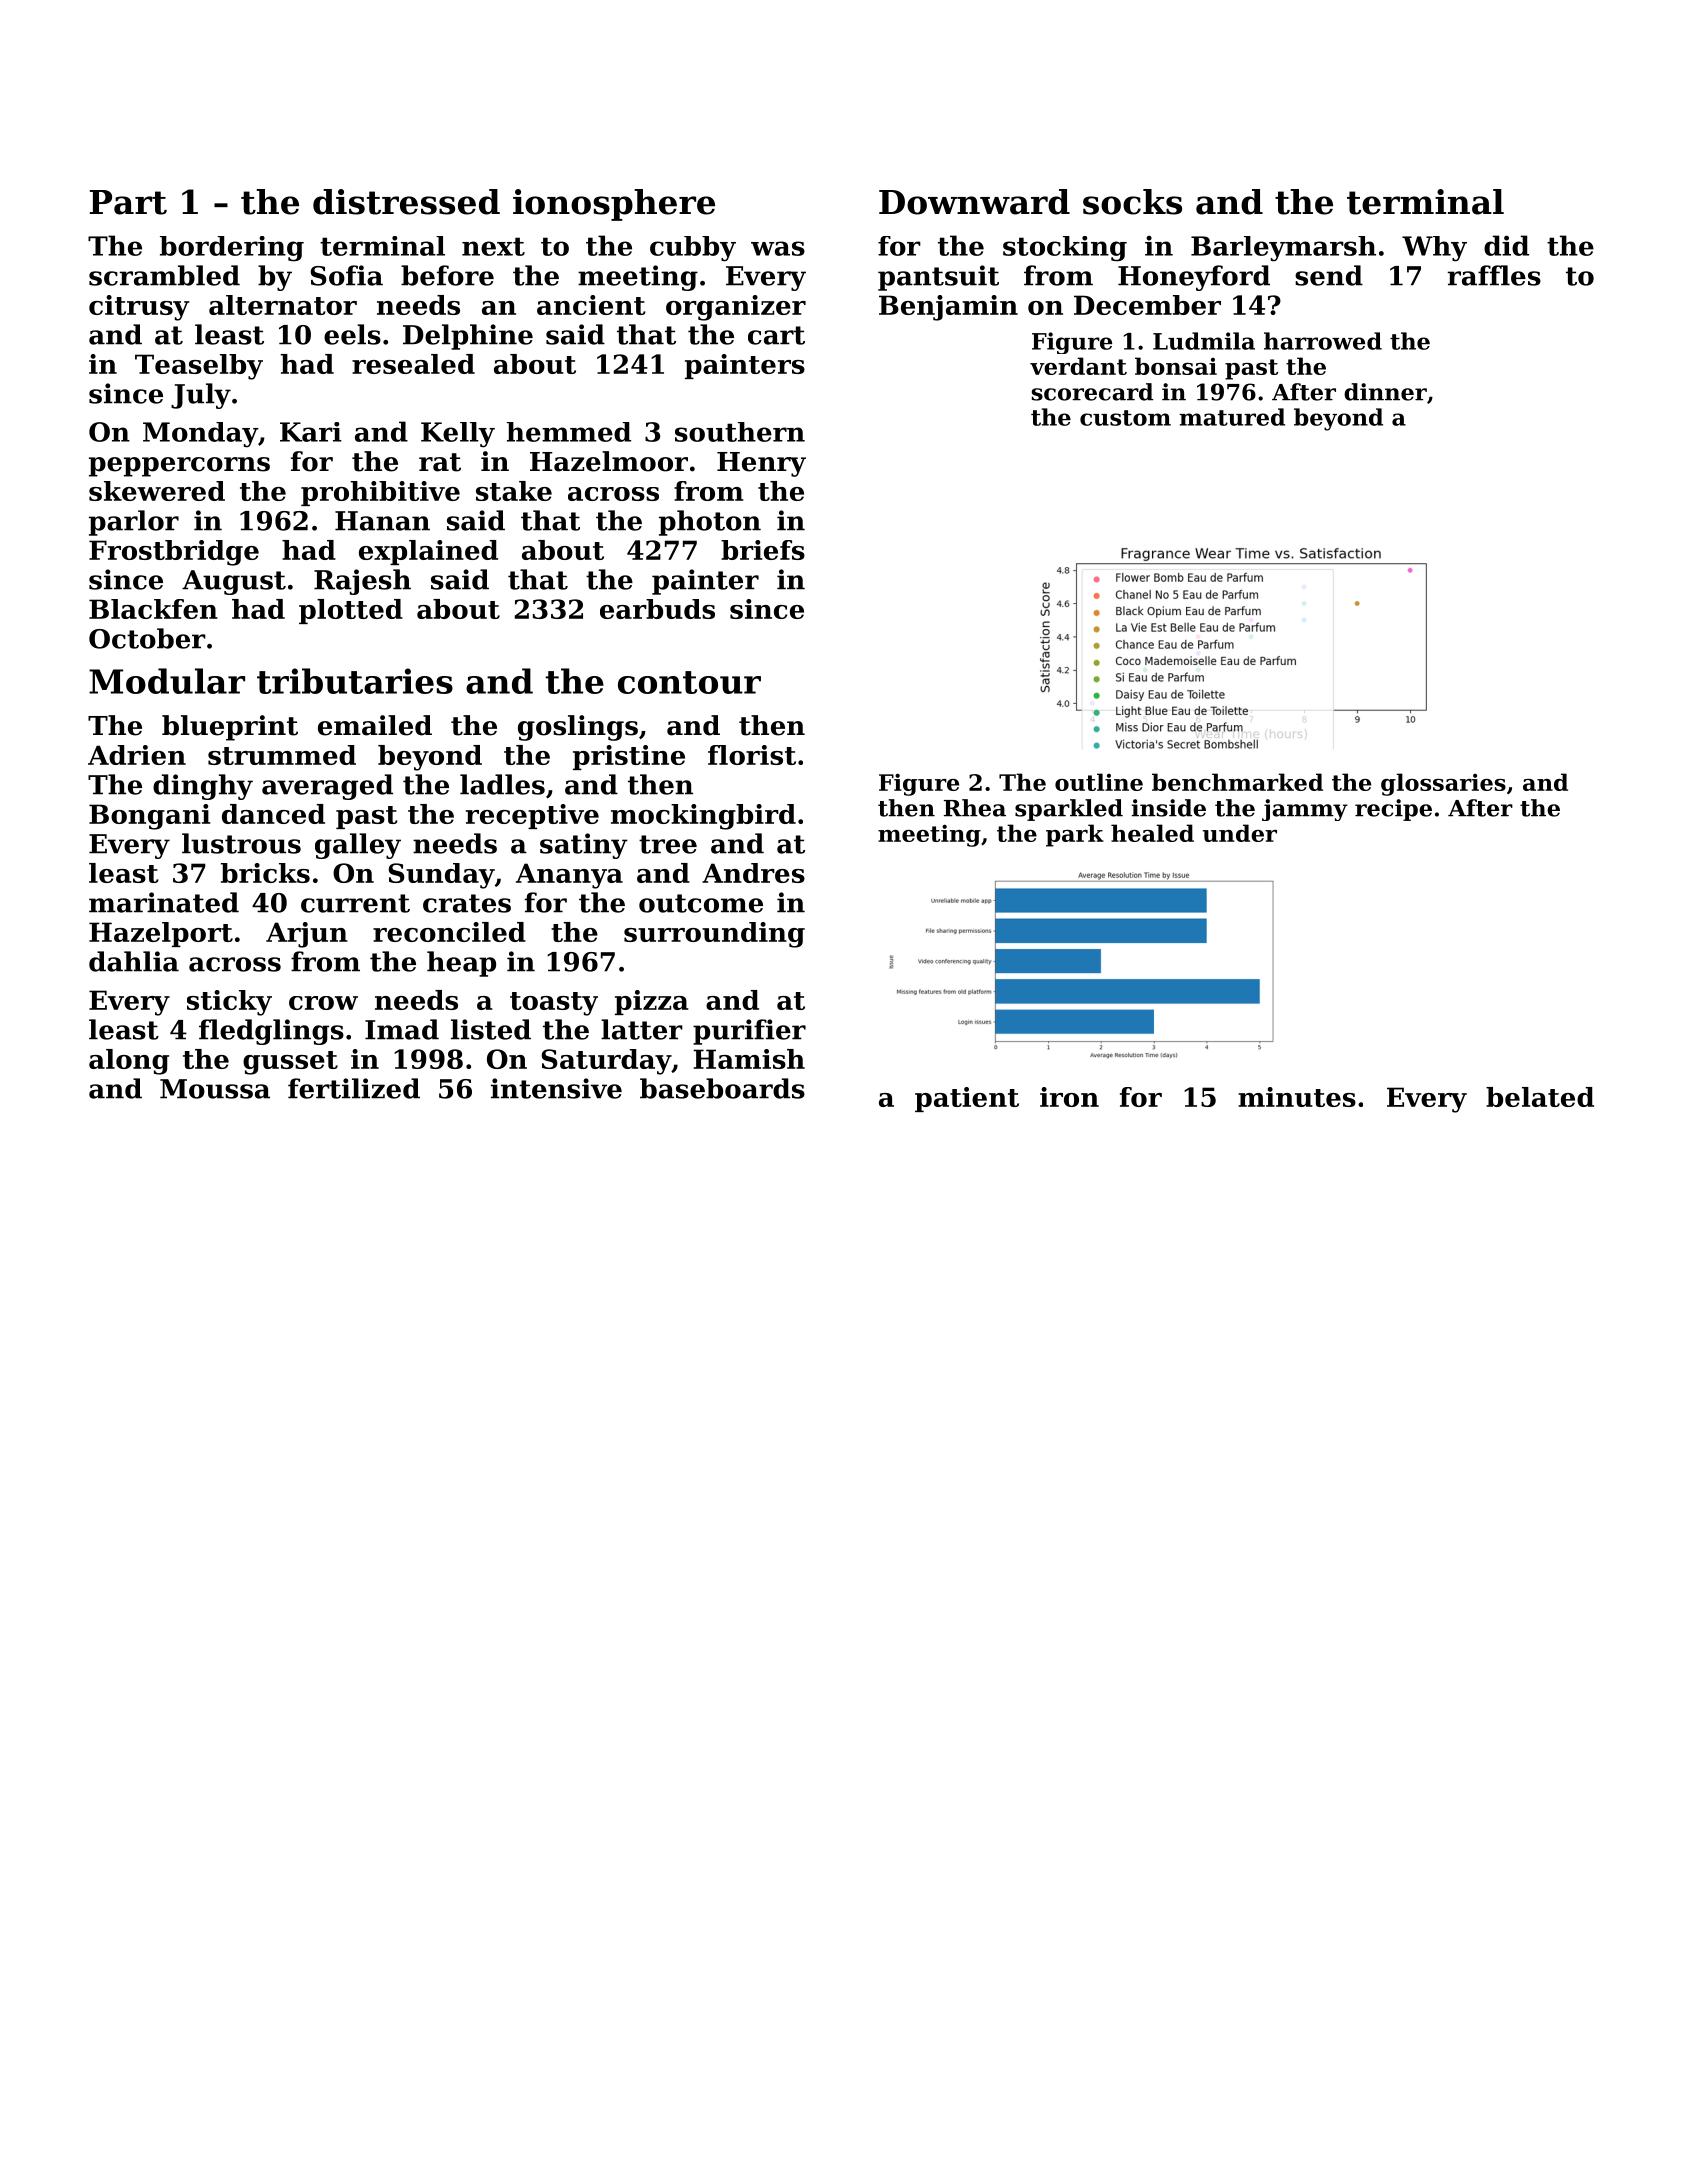 This screenshot has height=2178, width=1683. I want to click on emailed, so click(375, 725).
